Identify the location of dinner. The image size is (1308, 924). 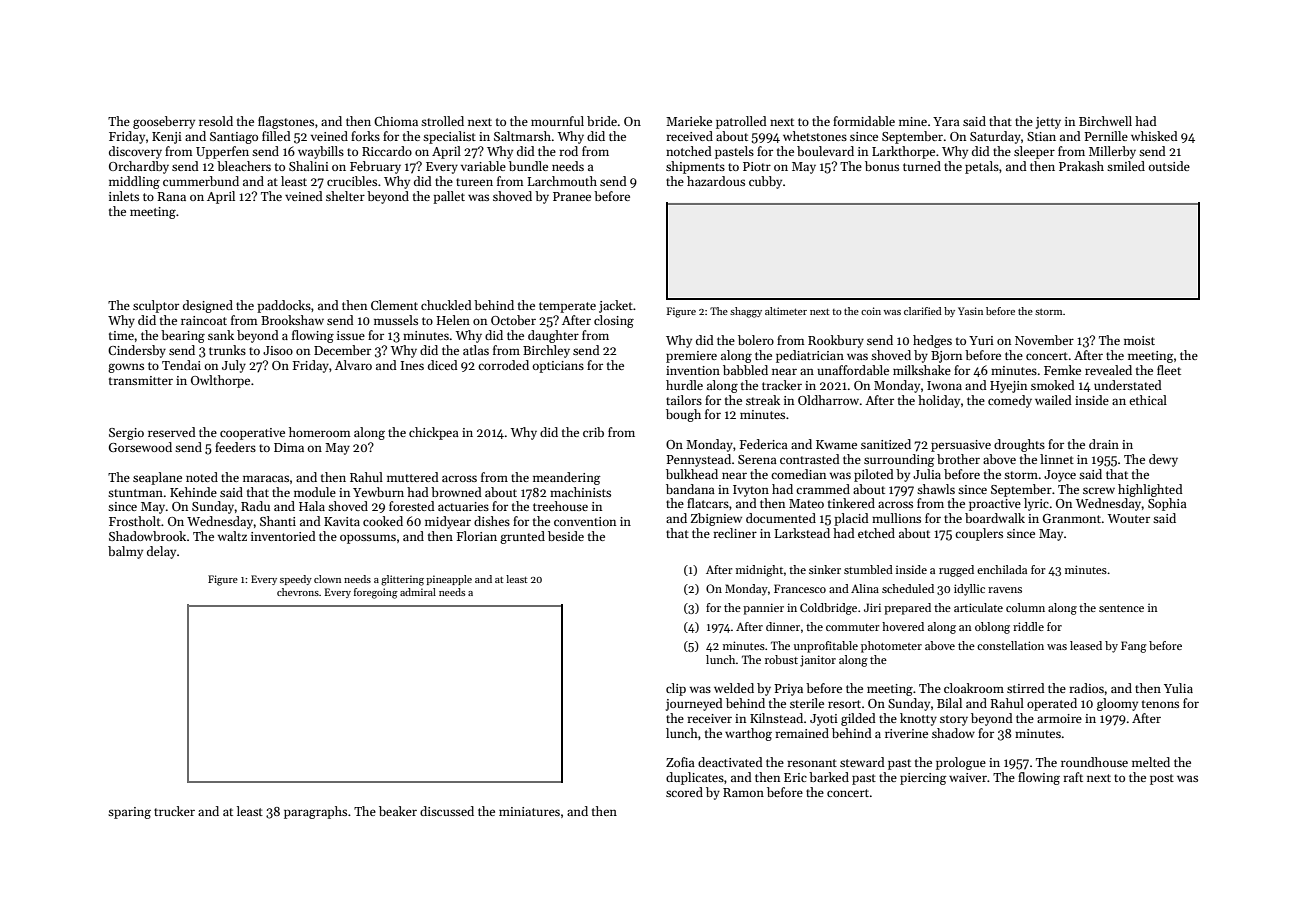
(783, 626).
